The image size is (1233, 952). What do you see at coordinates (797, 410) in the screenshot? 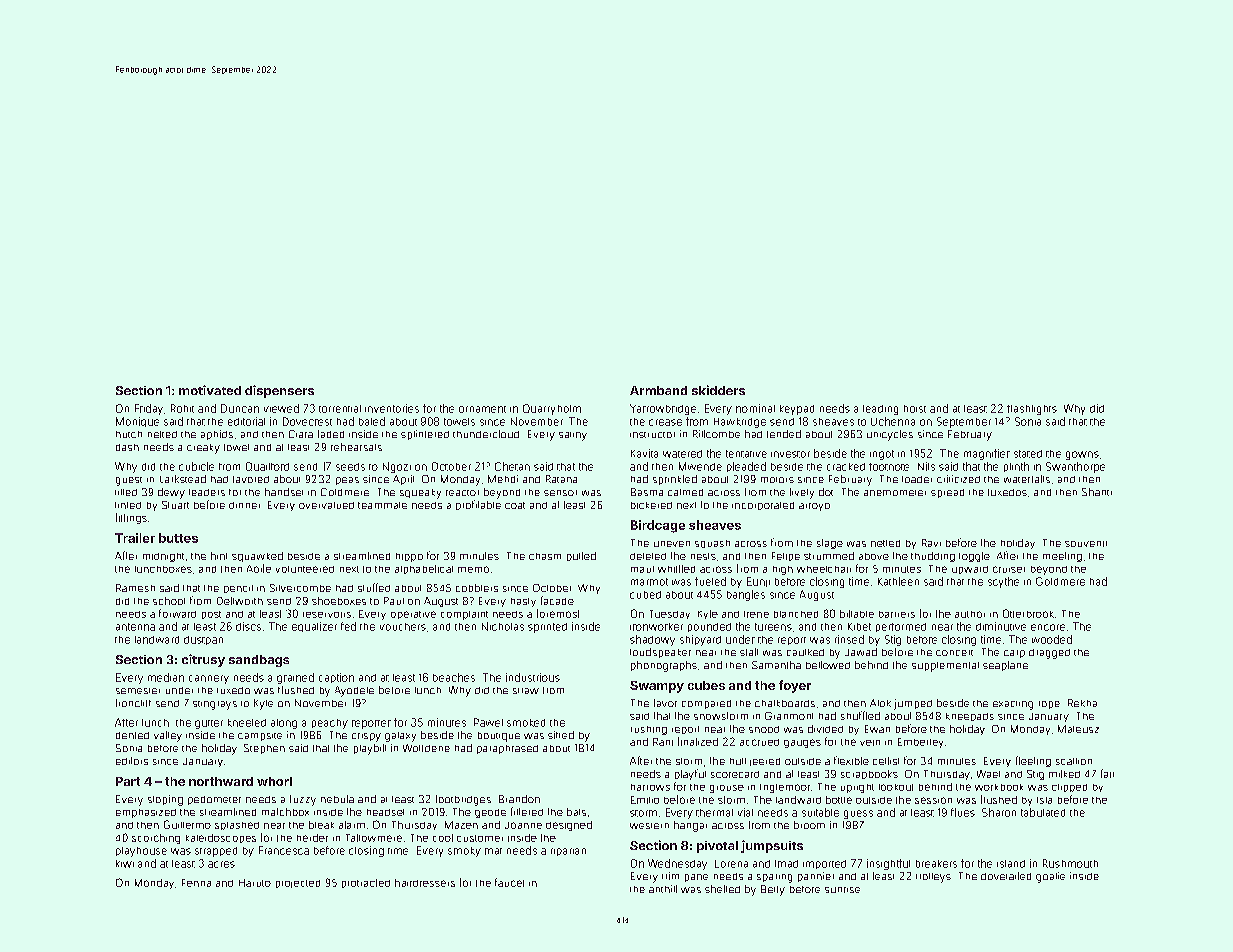
I see `keypad` at bounding box center [797, 410].
